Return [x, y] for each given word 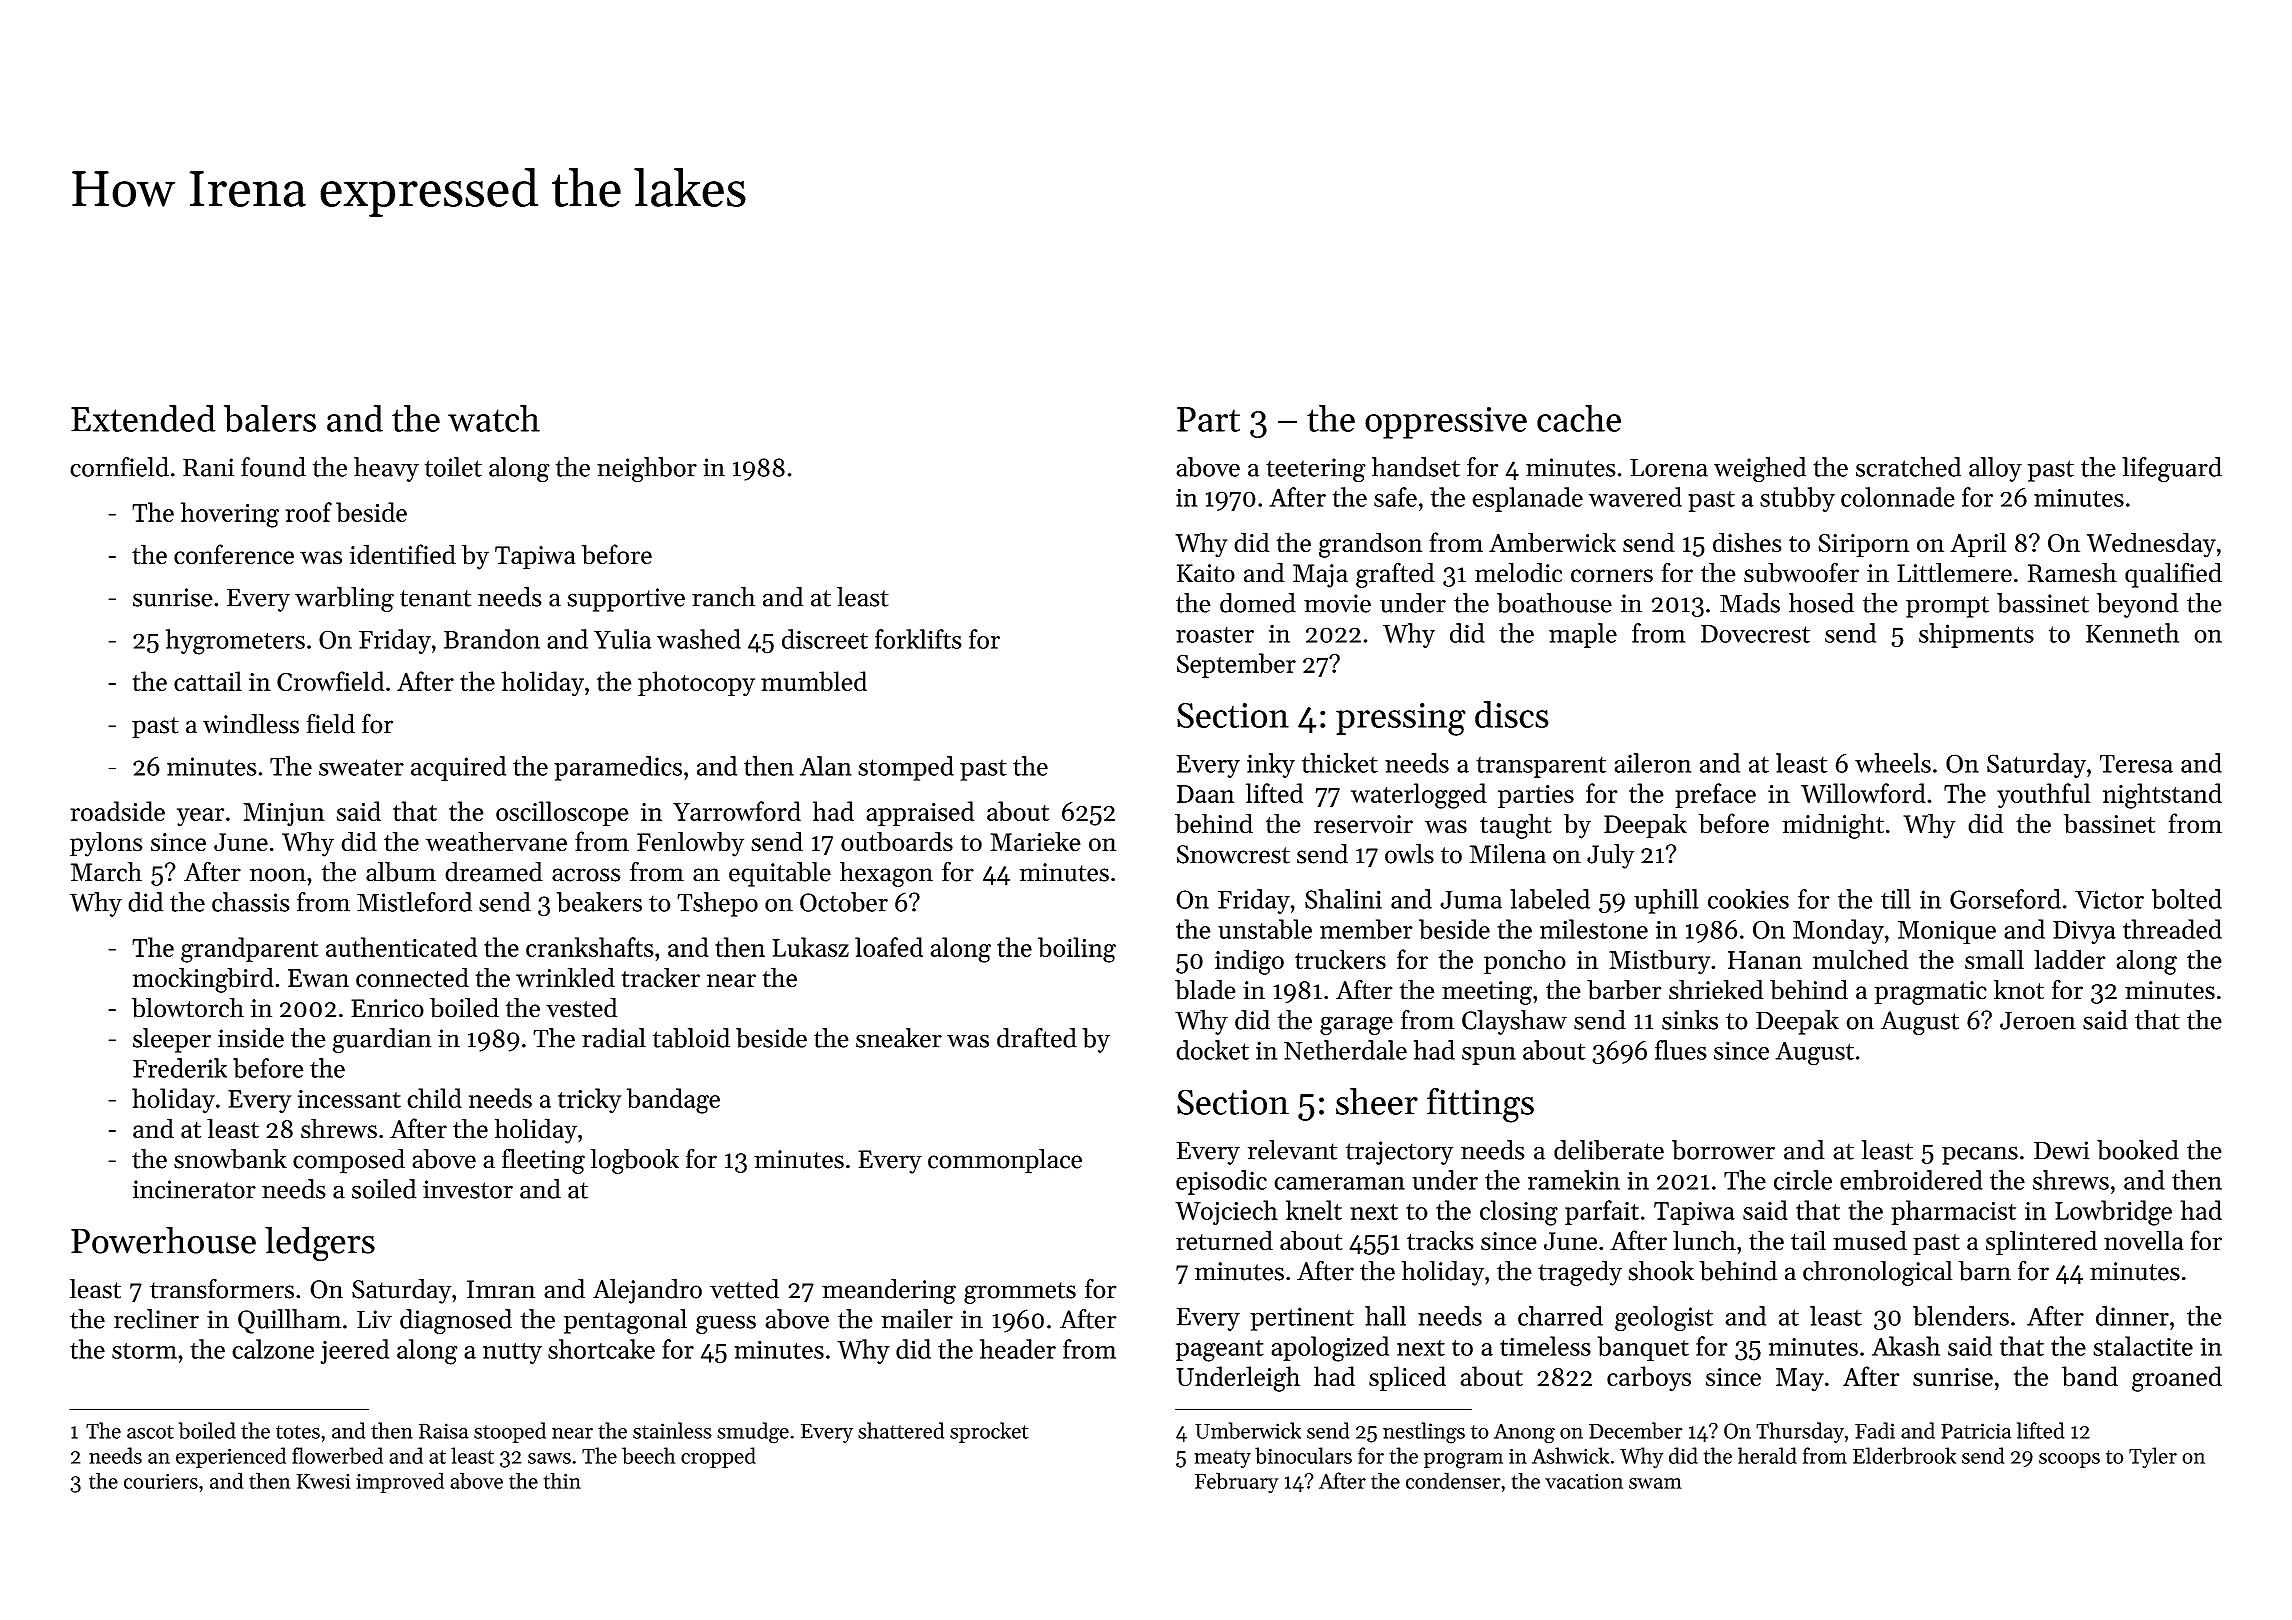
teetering [1316, 470]
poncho [1525, 961]
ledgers [320, 1244]
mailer [917, 1319]
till [1896, 899]
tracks [1440, 1240]
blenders [1961, 1316]
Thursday [1800, 1432]
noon [278, 875]
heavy [386, 469]
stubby [1797, 499]
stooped [510, 1432]
